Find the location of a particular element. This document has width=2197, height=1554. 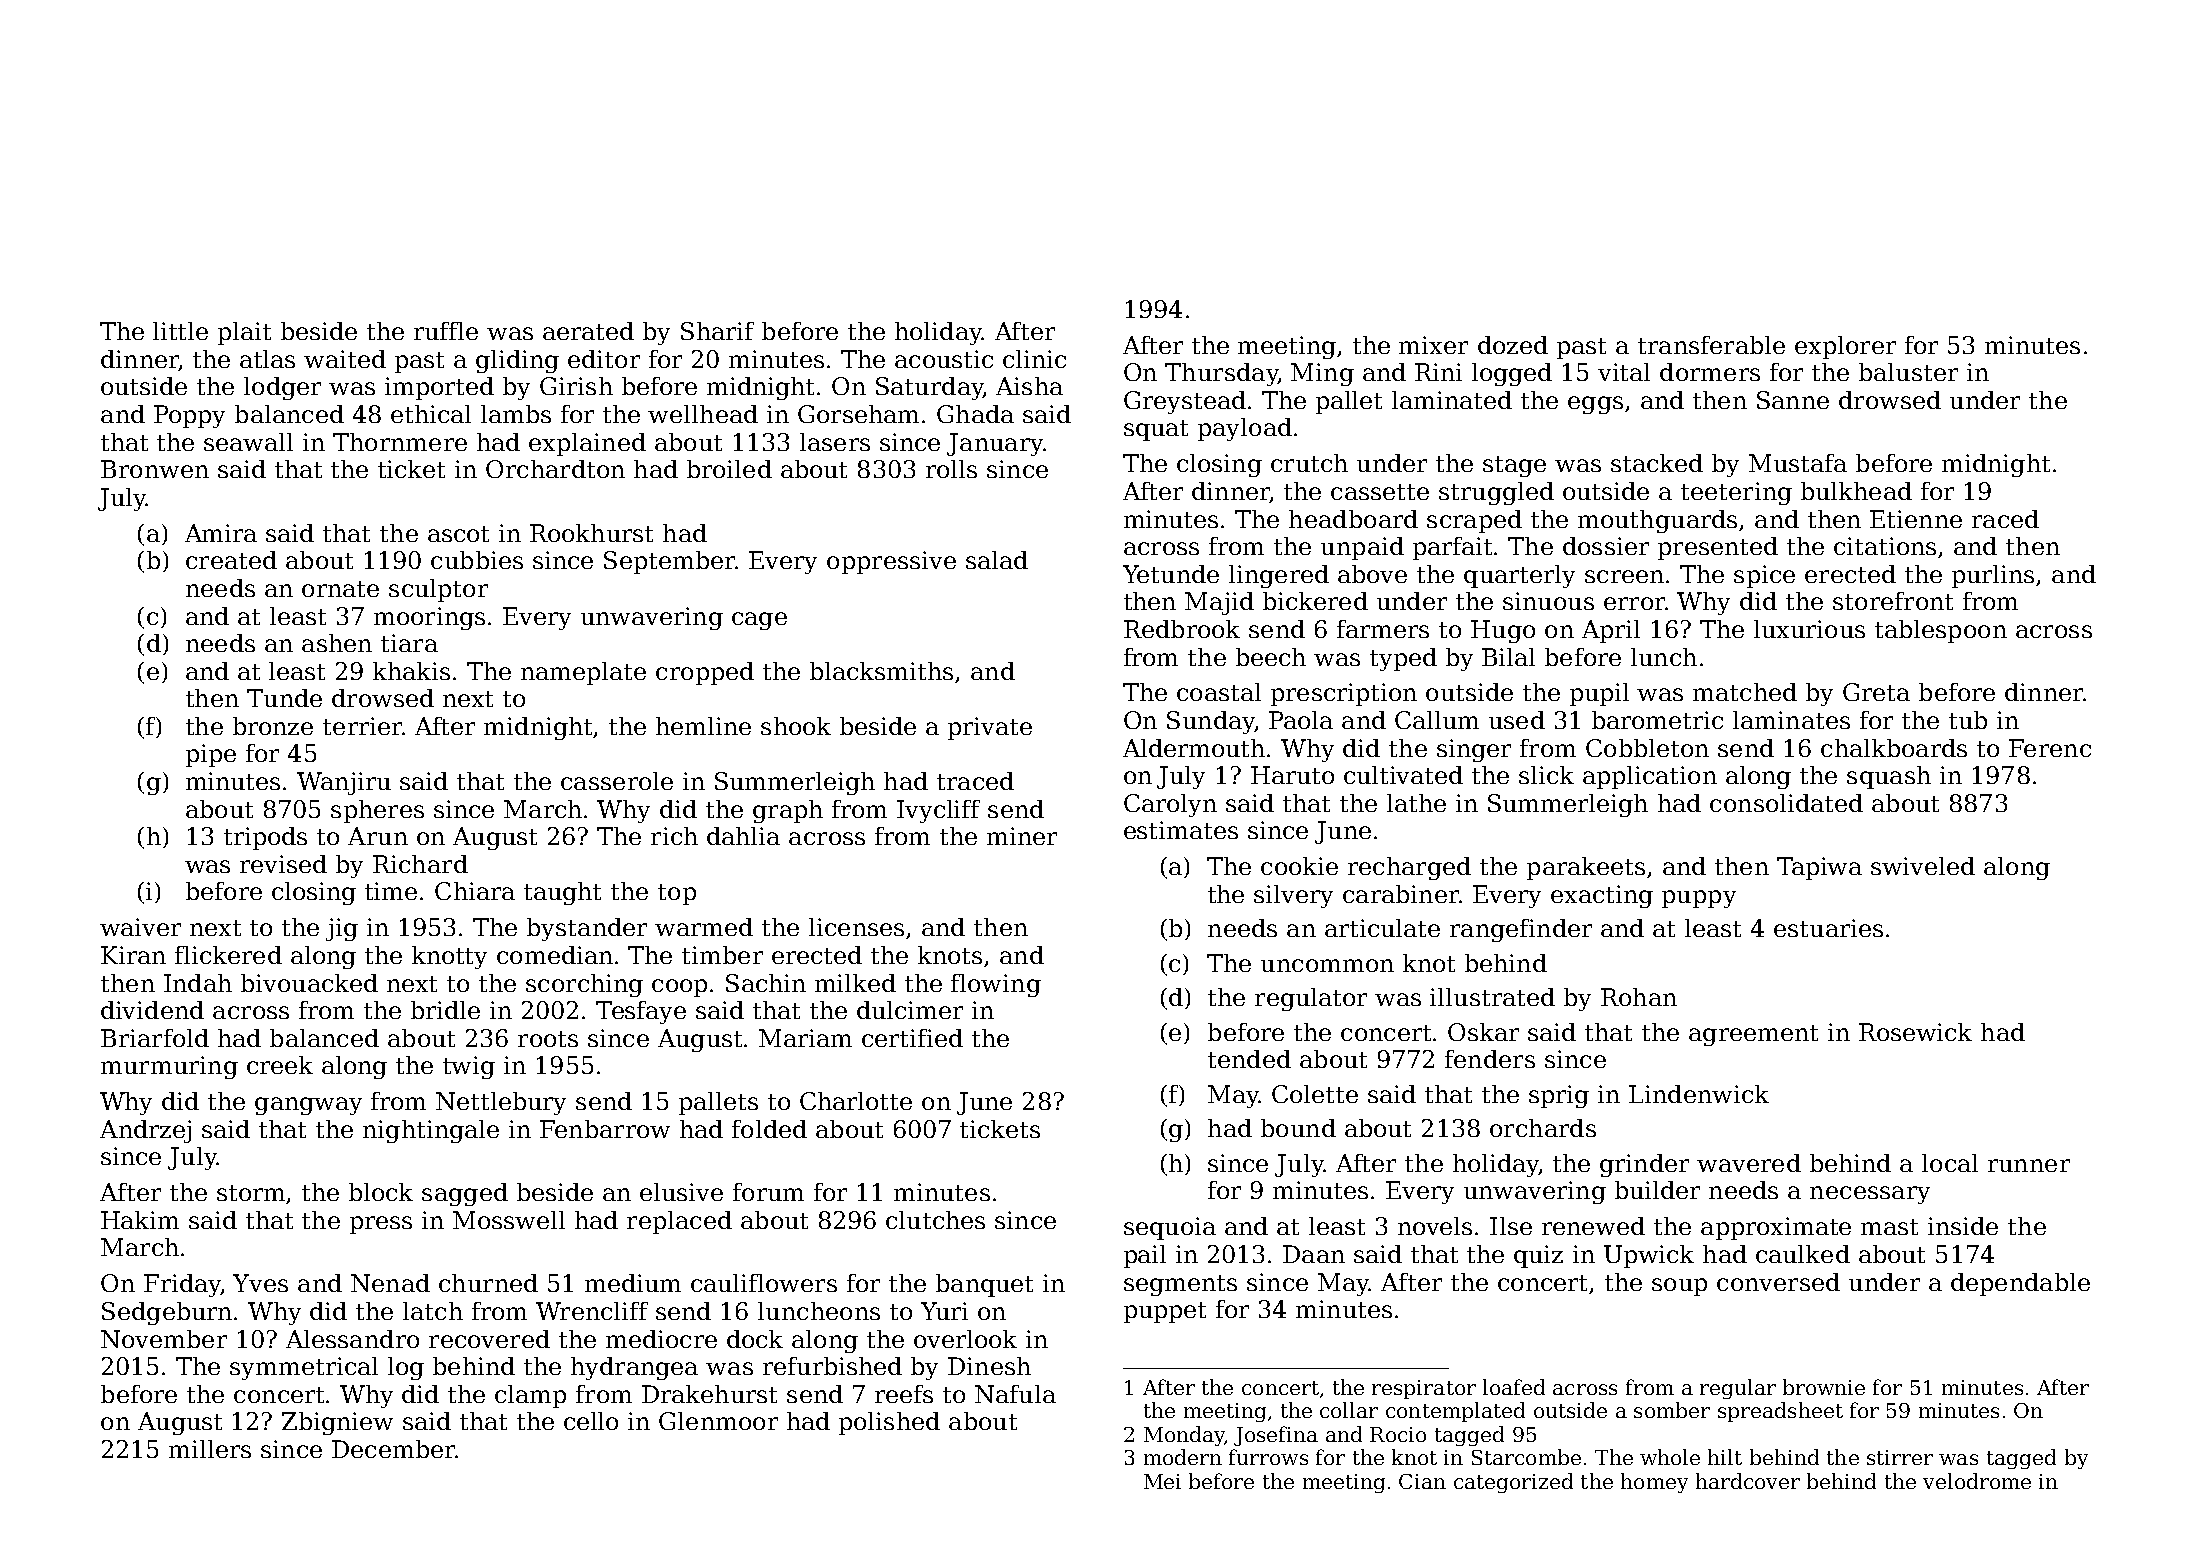

consolidated is located at coordinates (1786, 803).
